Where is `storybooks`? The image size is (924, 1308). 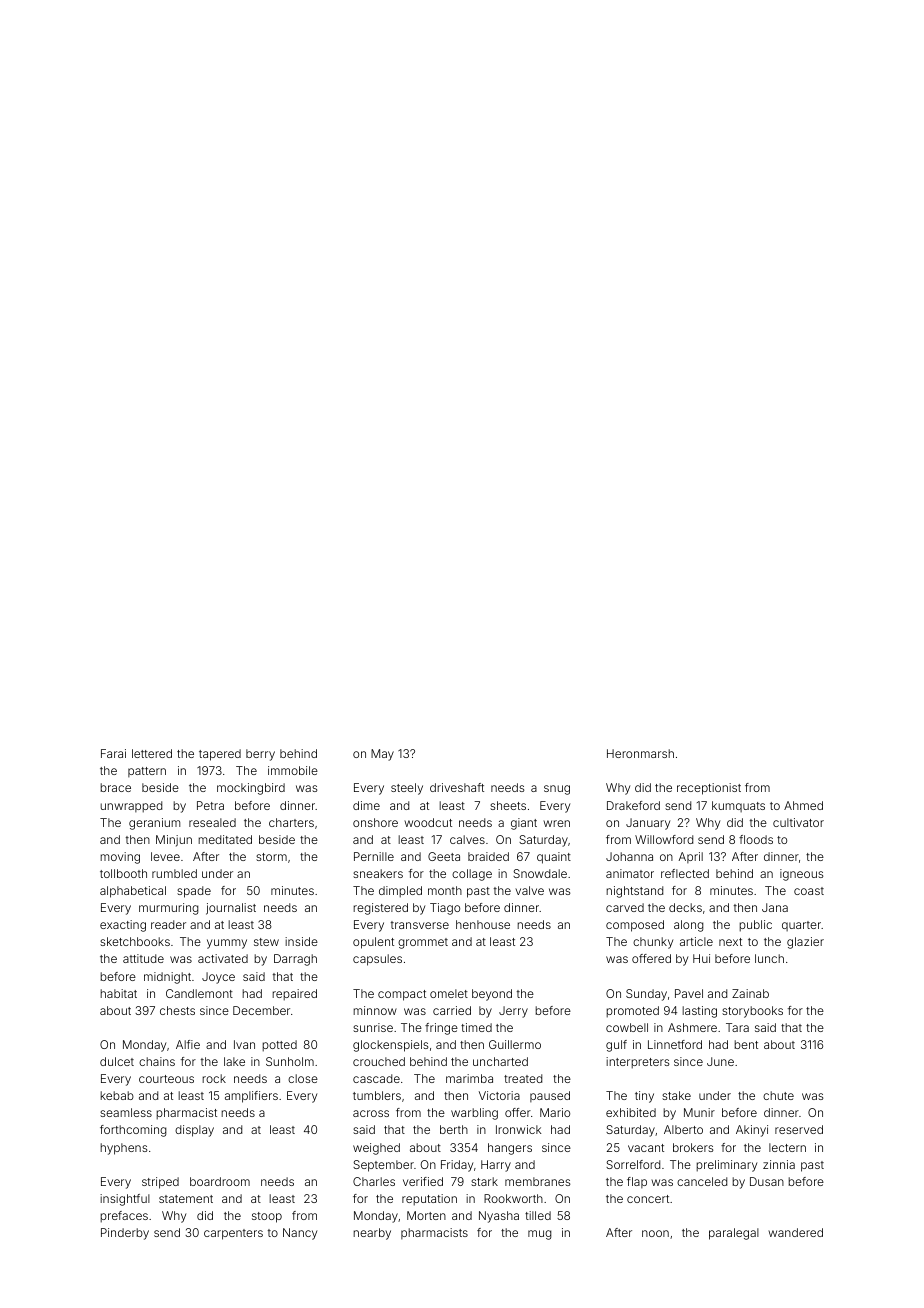 storybooks is located at coordinates (752, 1012).
